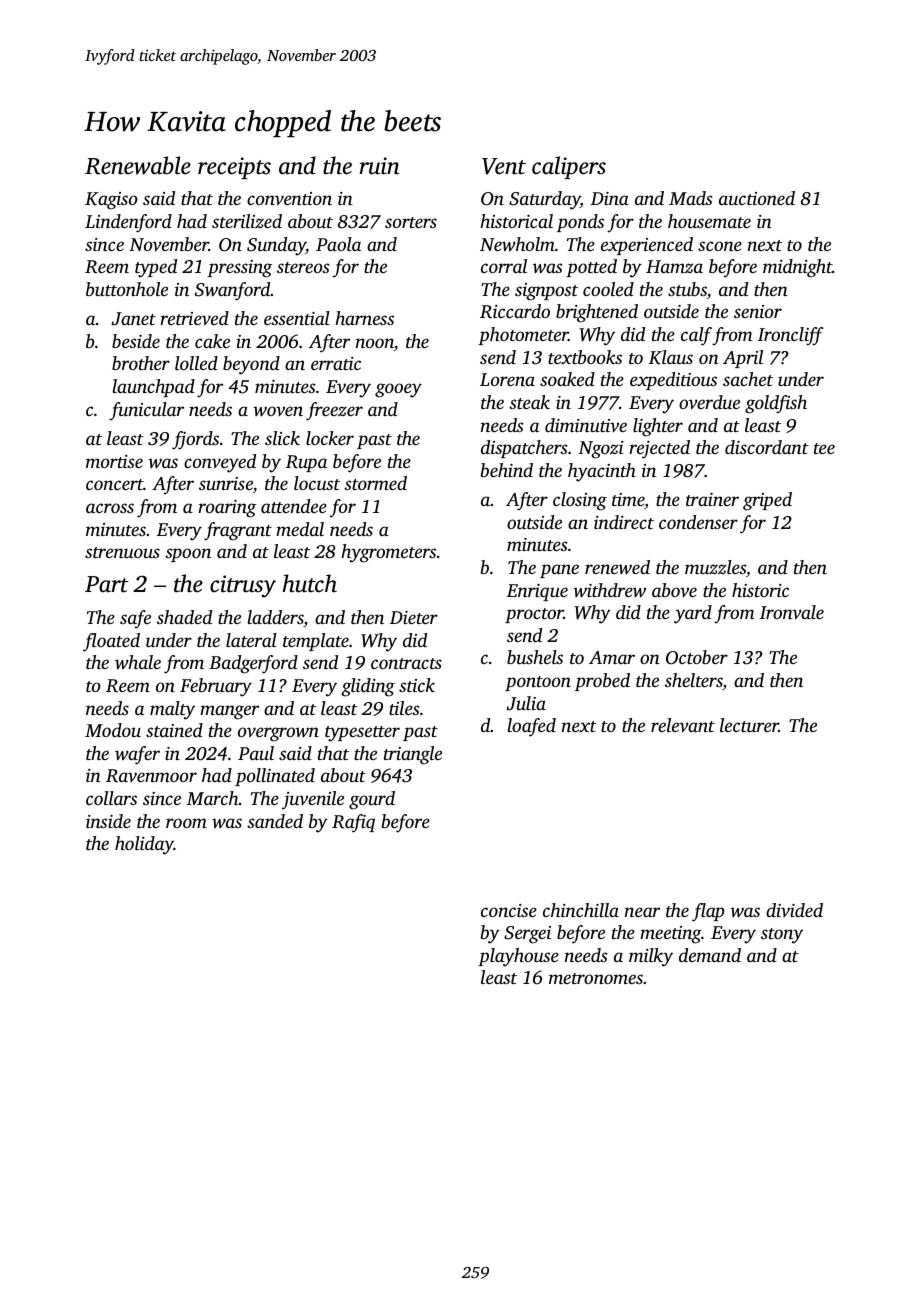 This screenshot has width=924, height=1314. What do you see at coordinates (518, 957) in the screenshot?
I see `playhouse` at bounding box center [518, 957].
